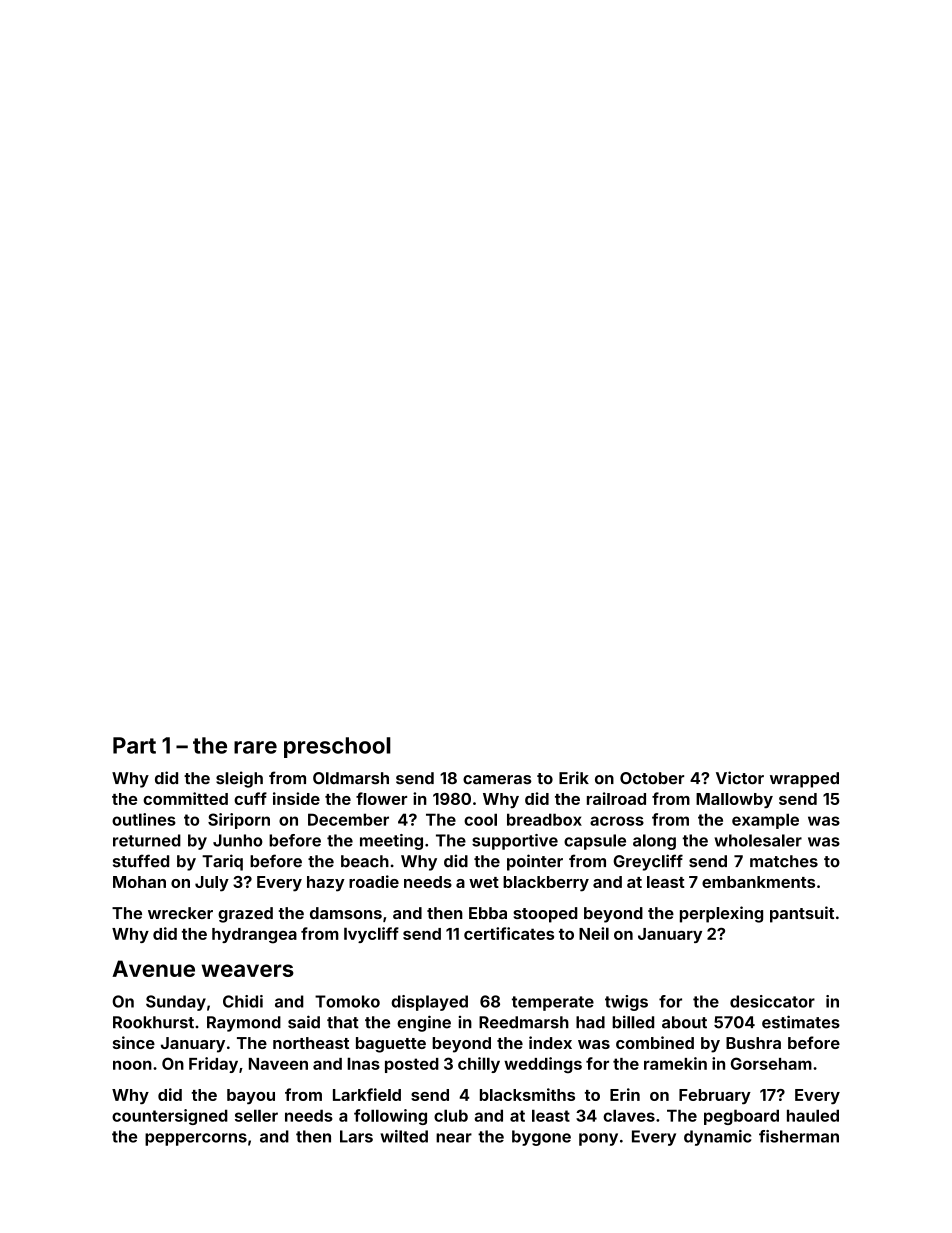  I want to click on July, so click(212, 884).
